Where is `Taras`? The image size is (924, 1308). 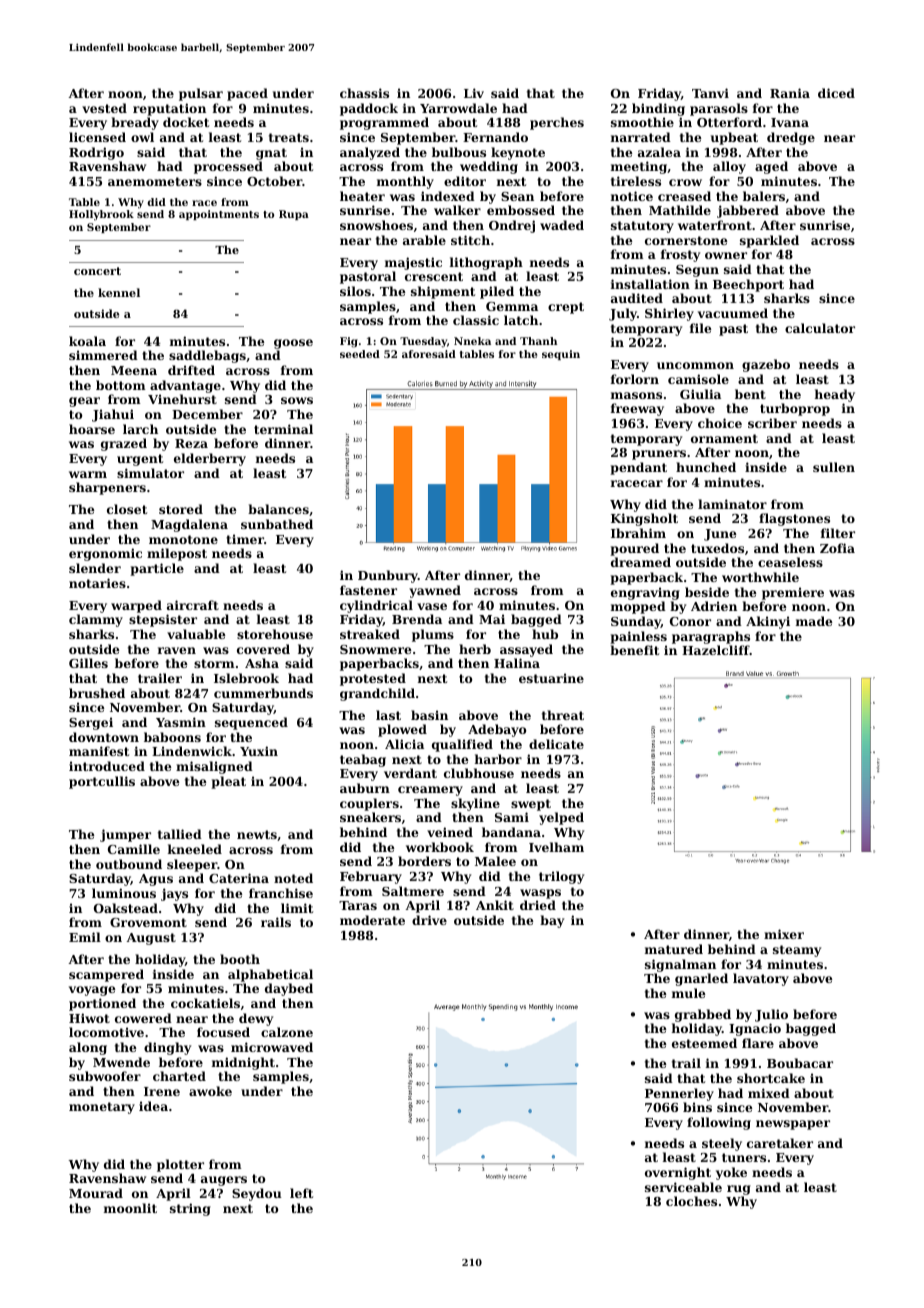
Taras is located at coordinates (358, 905).
